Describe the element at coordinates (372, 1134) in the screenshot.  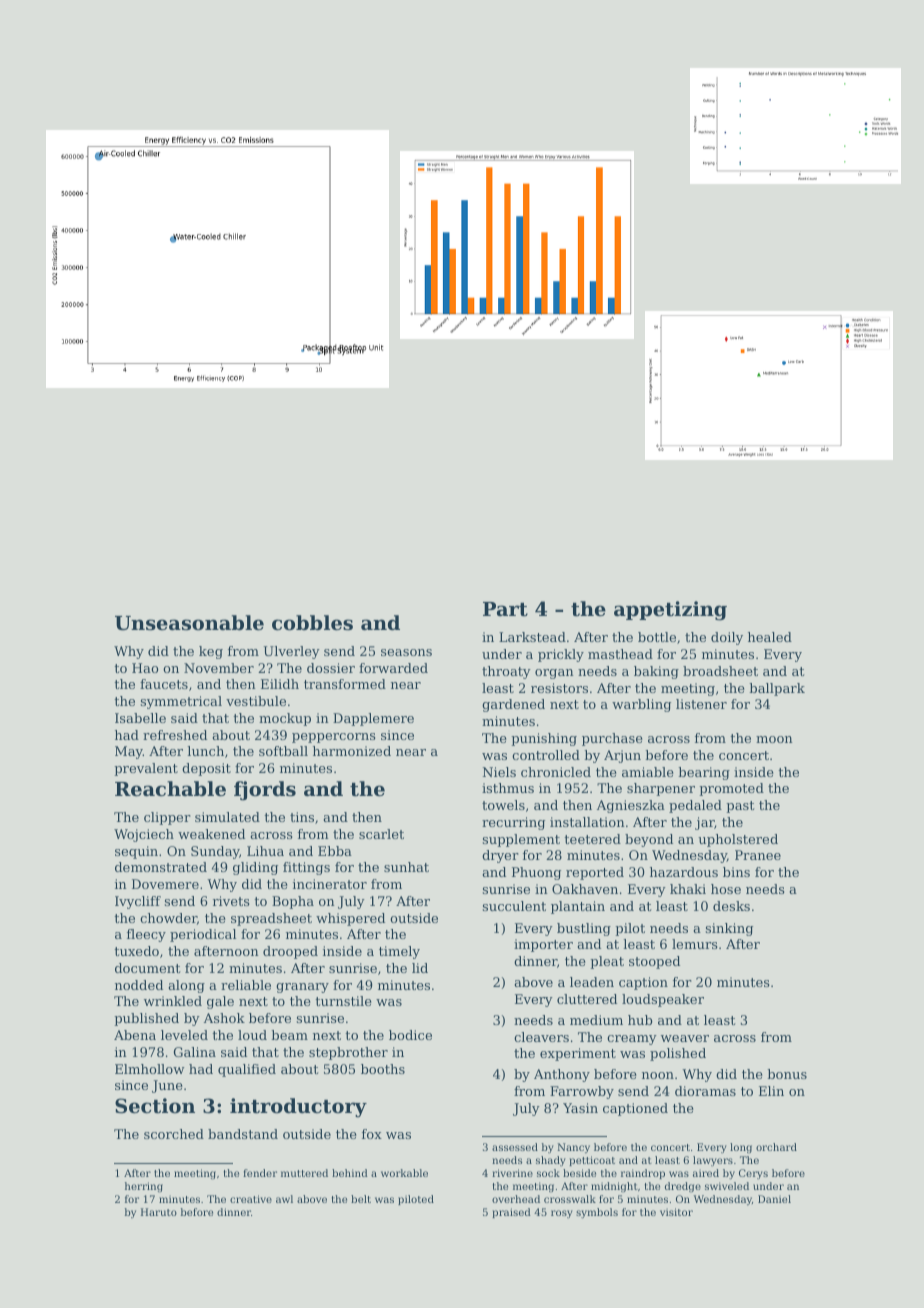
I see `fox` at that location.
